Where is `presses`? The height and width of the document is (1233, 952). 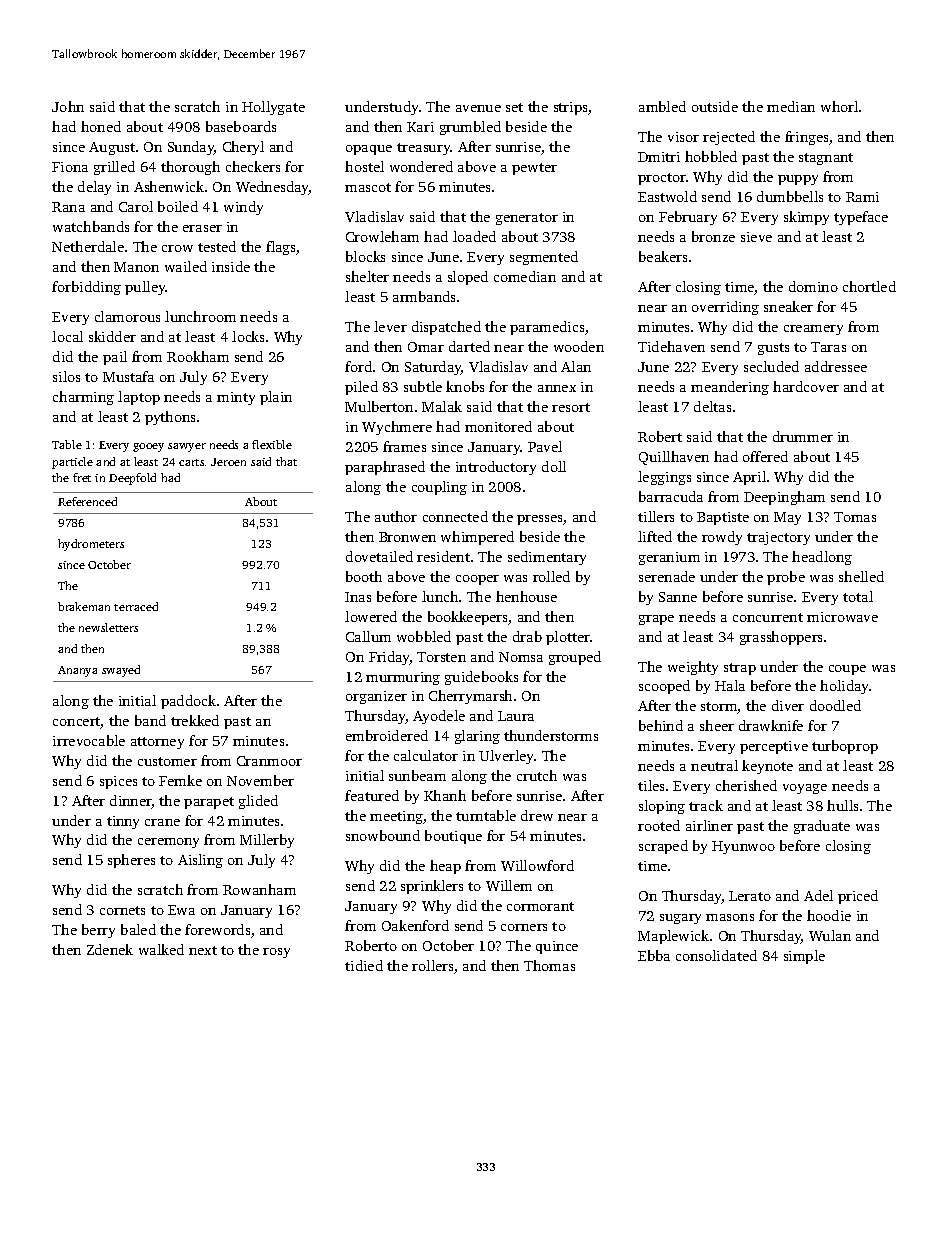
presses is located at coordinates (540, 520).
